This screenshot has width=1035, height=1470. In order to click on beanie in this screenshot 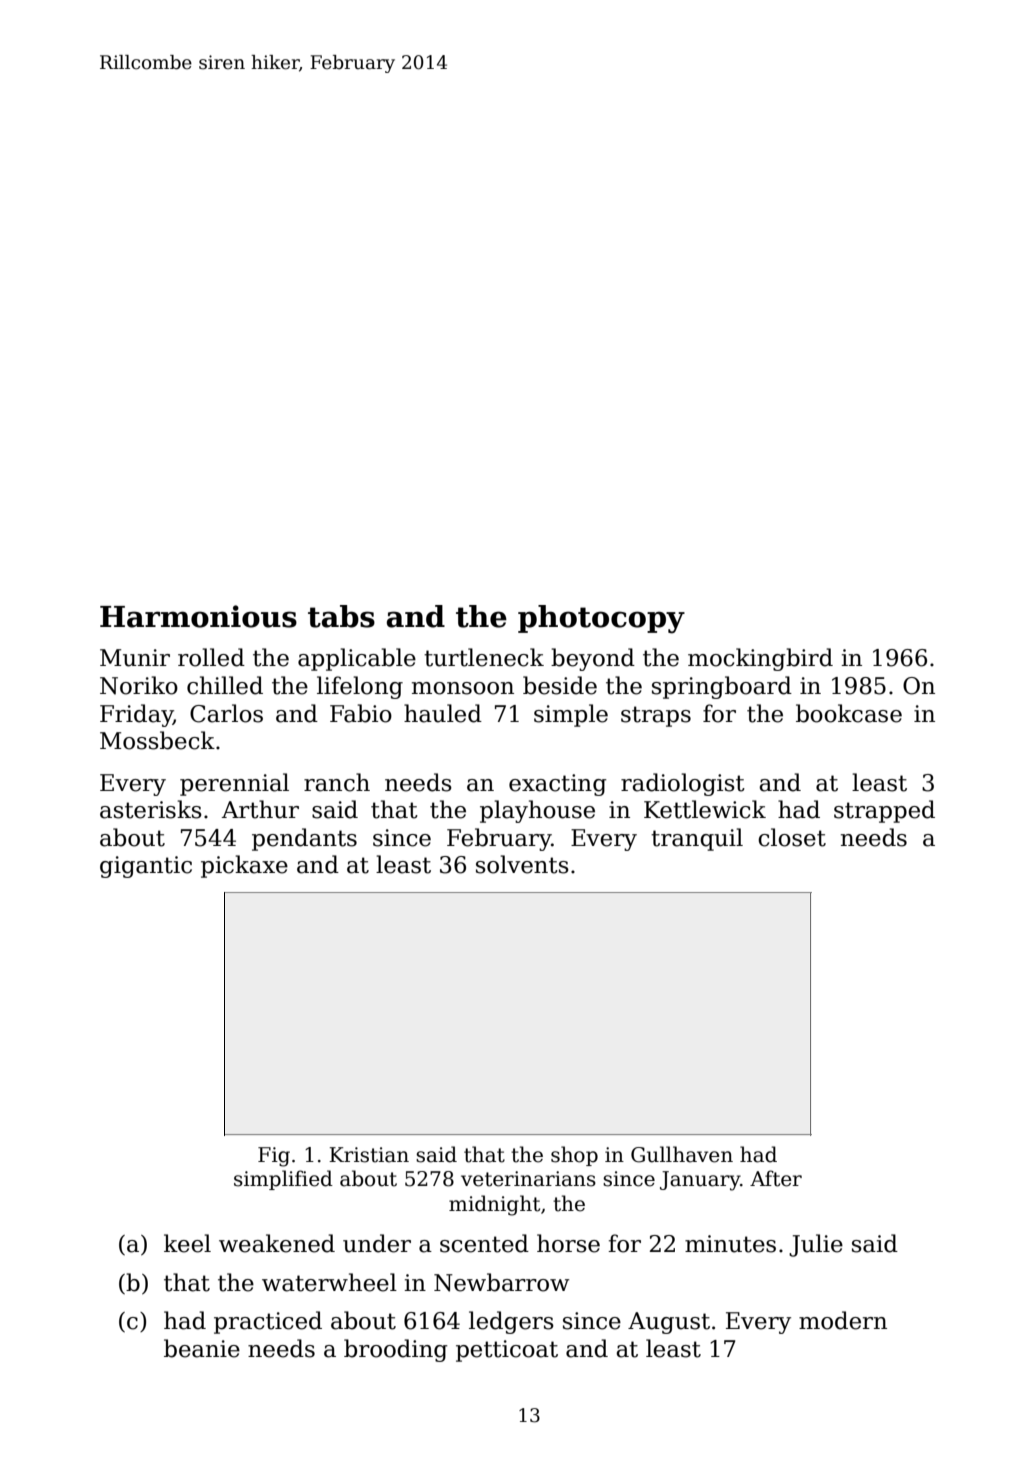, I will do `click(202, 1348)`.
